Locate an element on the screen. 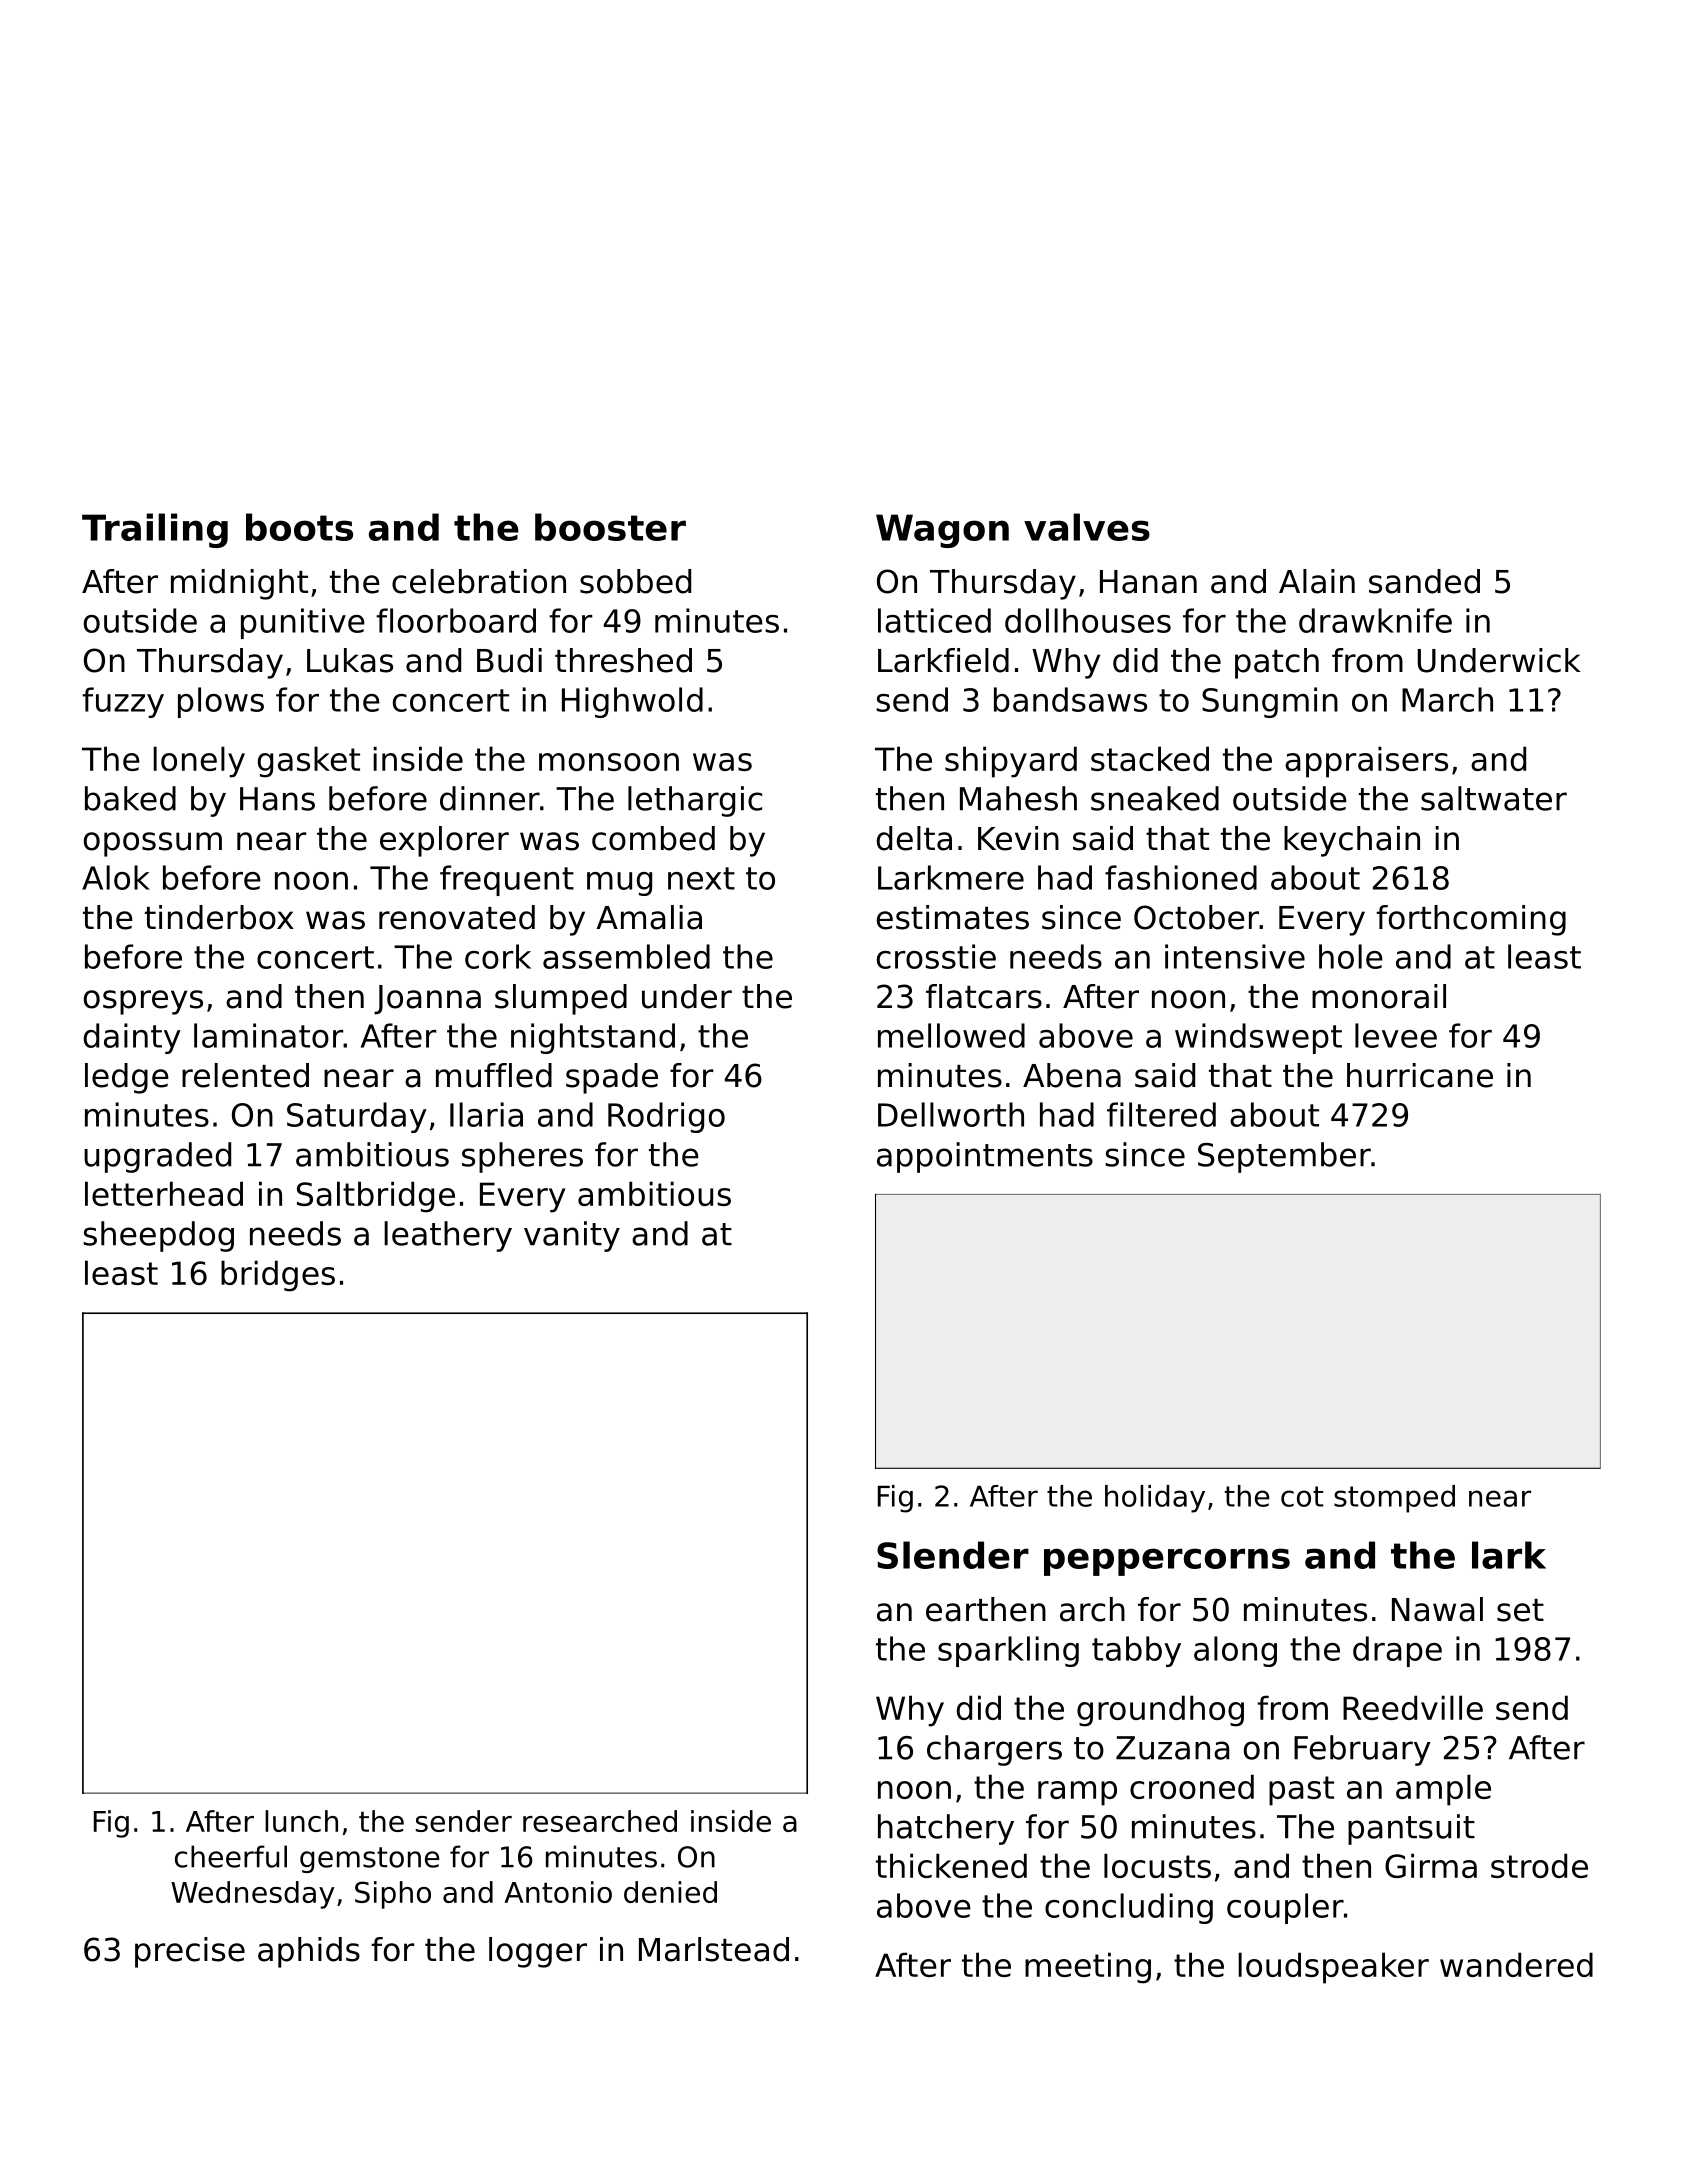 This screenshot has width=1683, height=2178. lonely is located at coordinates (199, 762).
